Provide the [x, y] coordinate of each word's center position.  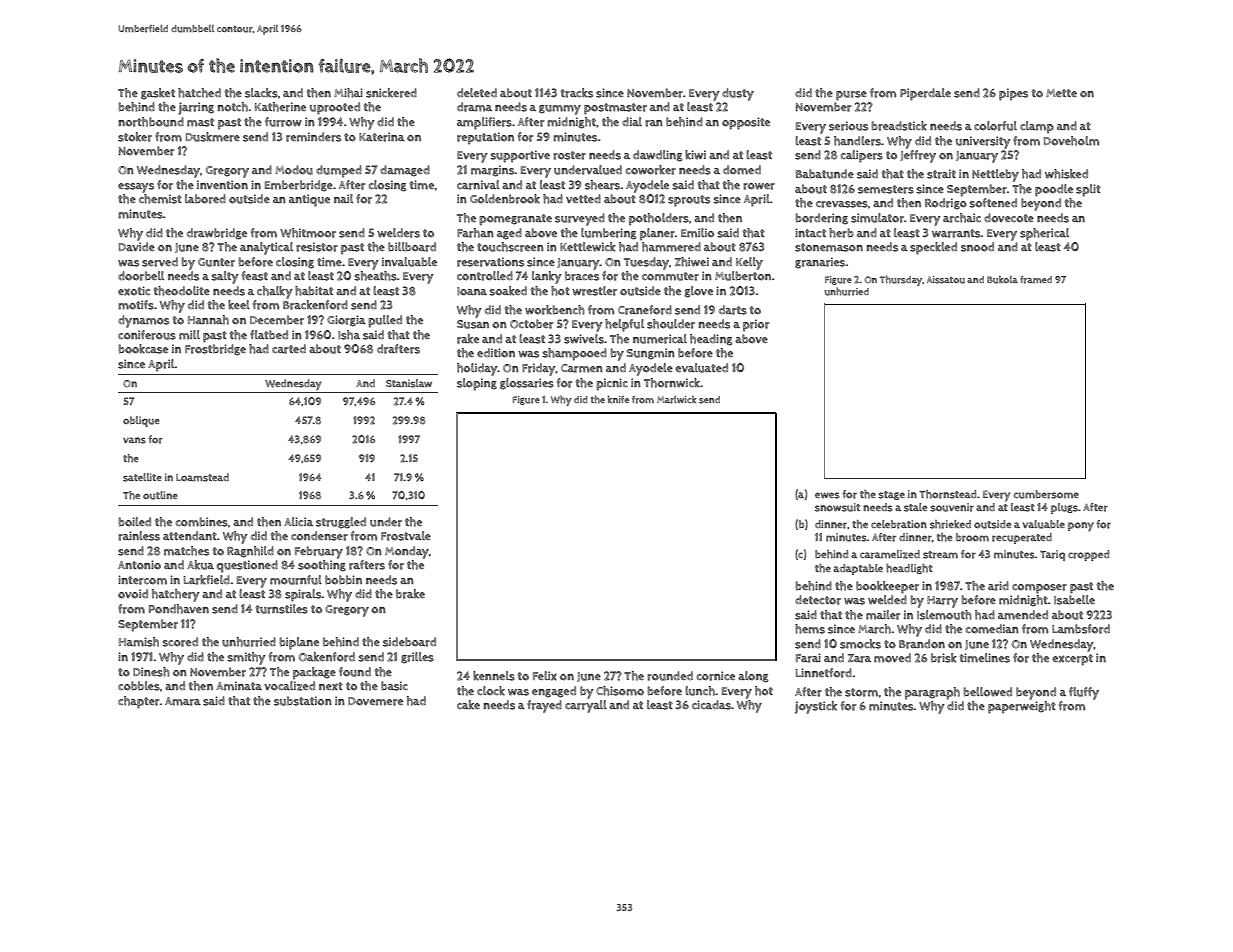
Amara [183, 701]
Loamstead [202, 477]
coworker [651, 170]
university [983, 142]
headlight [909, 569]
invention [222, 185]
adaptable [858, 569]
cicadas [711, 705]
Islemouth [944, 615]
